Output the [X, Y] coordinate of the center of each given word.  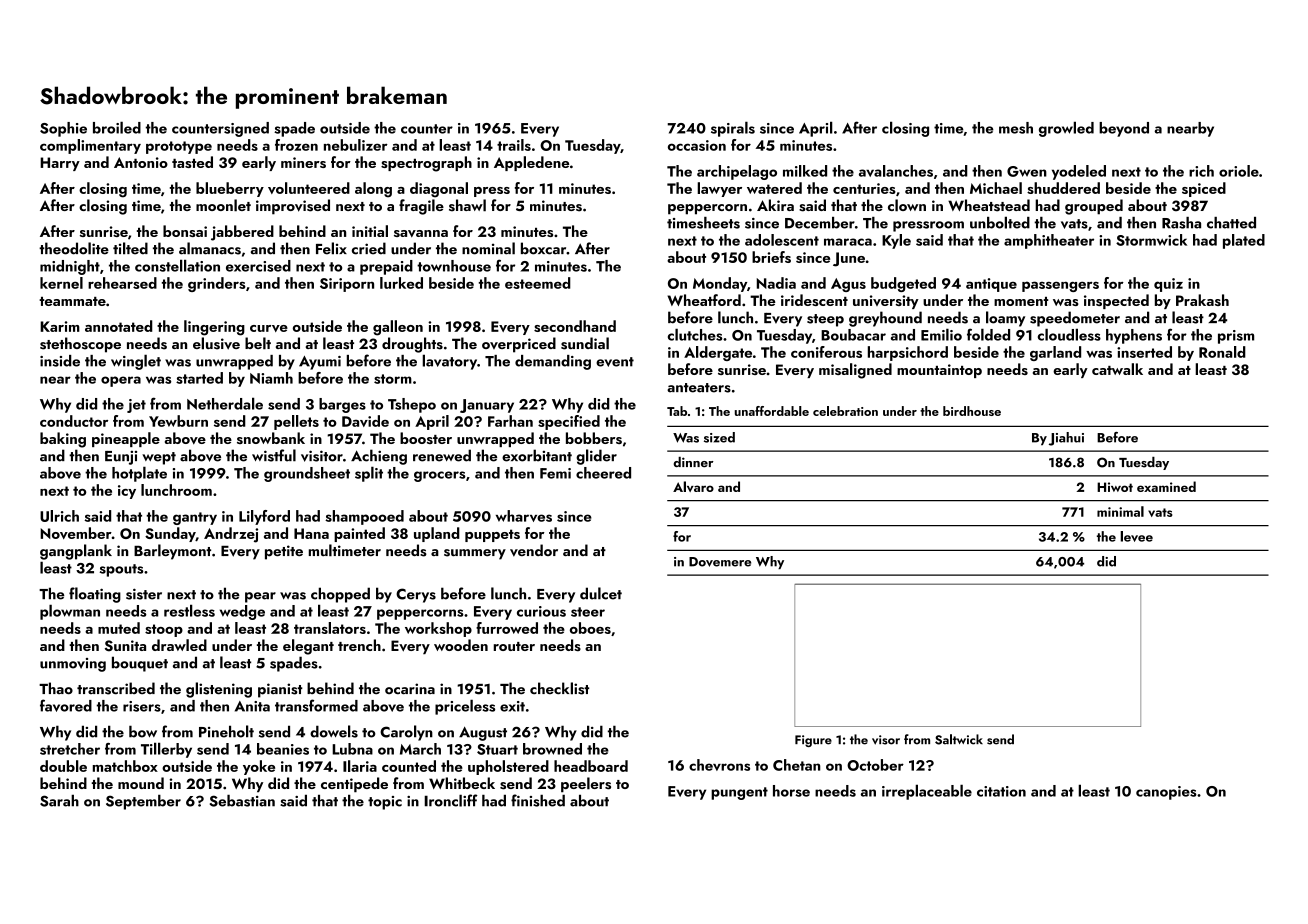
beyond [1124, 129]
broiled [117, 127]
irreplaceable [927, 792]
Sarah [59, 801]
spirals [733, 129]
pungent [739, 793]
